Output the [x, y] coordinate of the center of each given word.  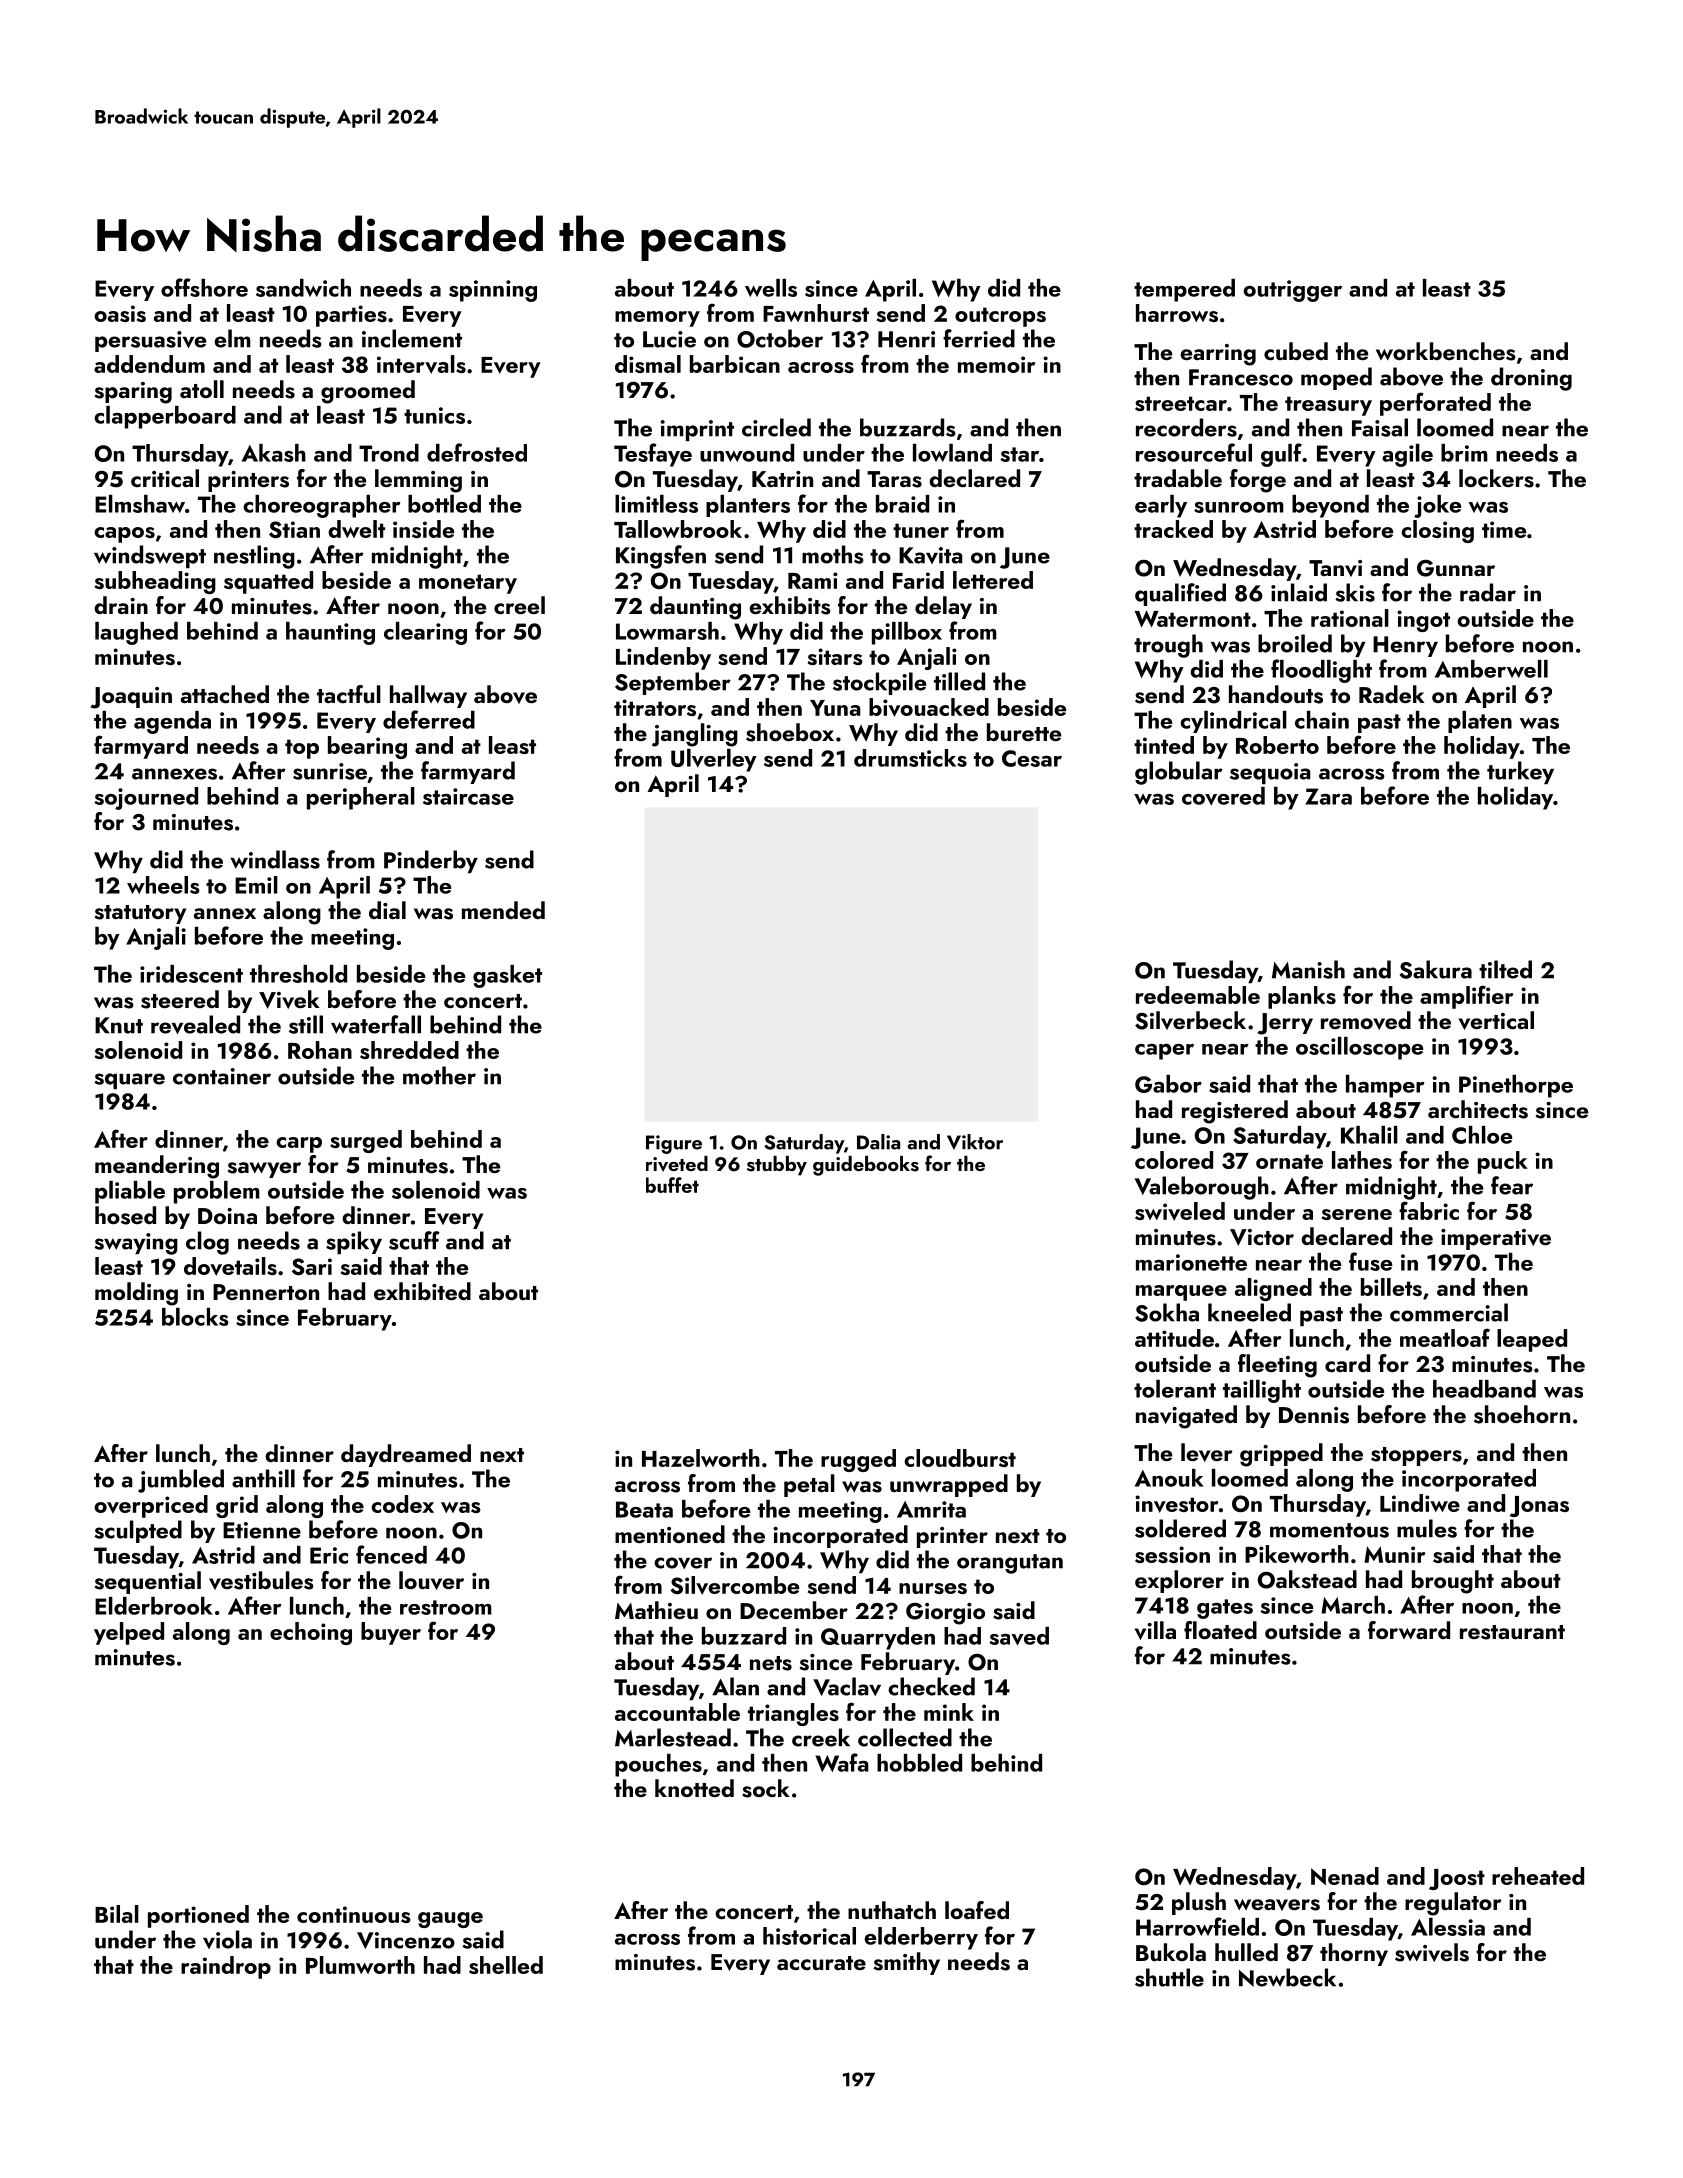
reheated [1538, 1876]
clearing [425, 633]
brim [1464, 453]
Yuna [835, 708]
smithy [906, 1963]
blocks [195, 1317]
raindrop [226, 1967]
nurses [933, 1588]
